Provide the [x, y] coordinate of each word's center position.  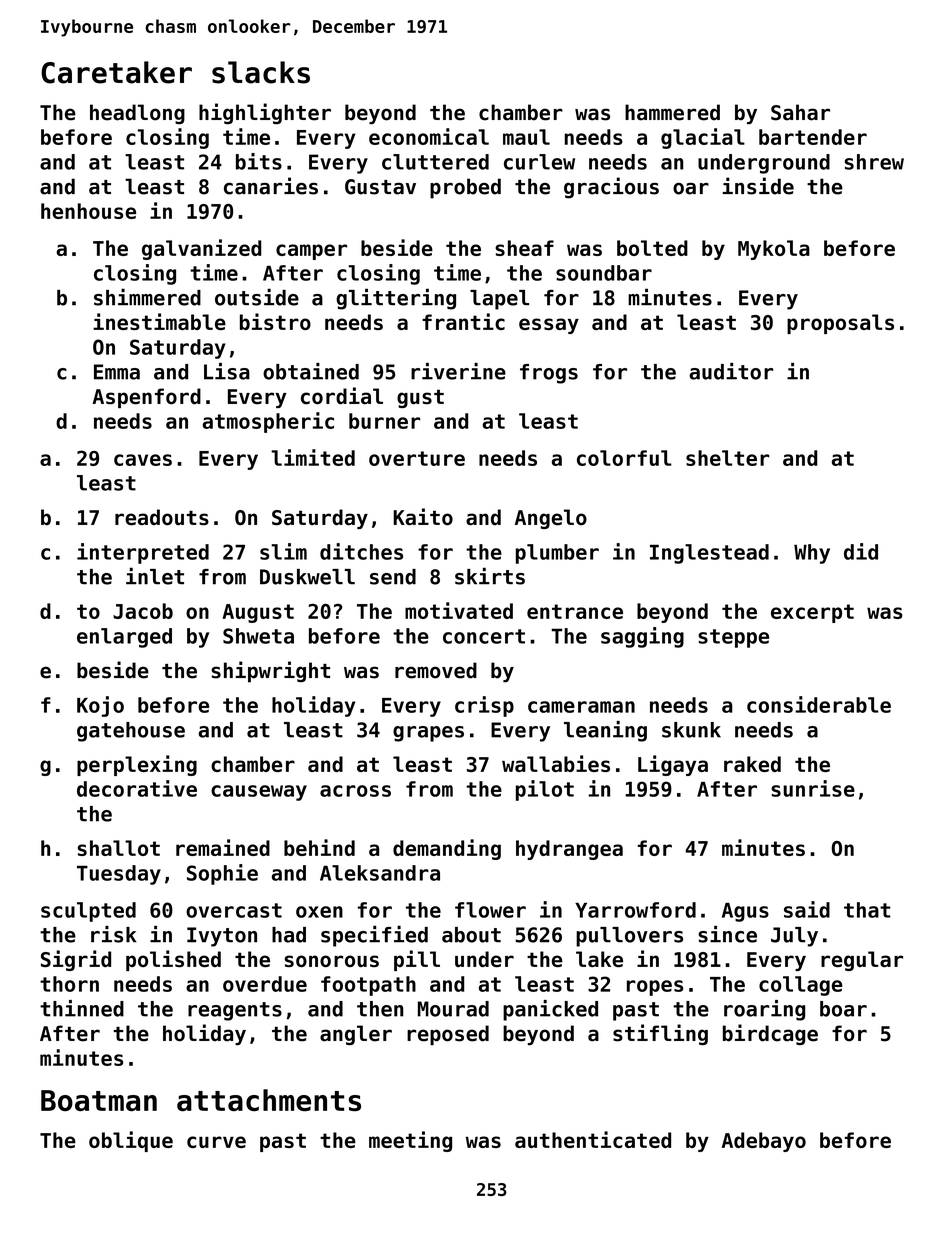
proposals [840, 324]
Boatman [99, 1100]
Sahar [800, 112]
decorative [137, 788]
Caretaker [116, 72]
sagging [642, 637]
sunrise [813, 788]
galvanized [201, 249]
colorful [624, 458]
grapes [428, 734]
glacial [703, 138]
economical [429, 136]
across [355, 791]
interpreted [143, 553]
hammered [672, 112]
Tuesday [119, 875]
